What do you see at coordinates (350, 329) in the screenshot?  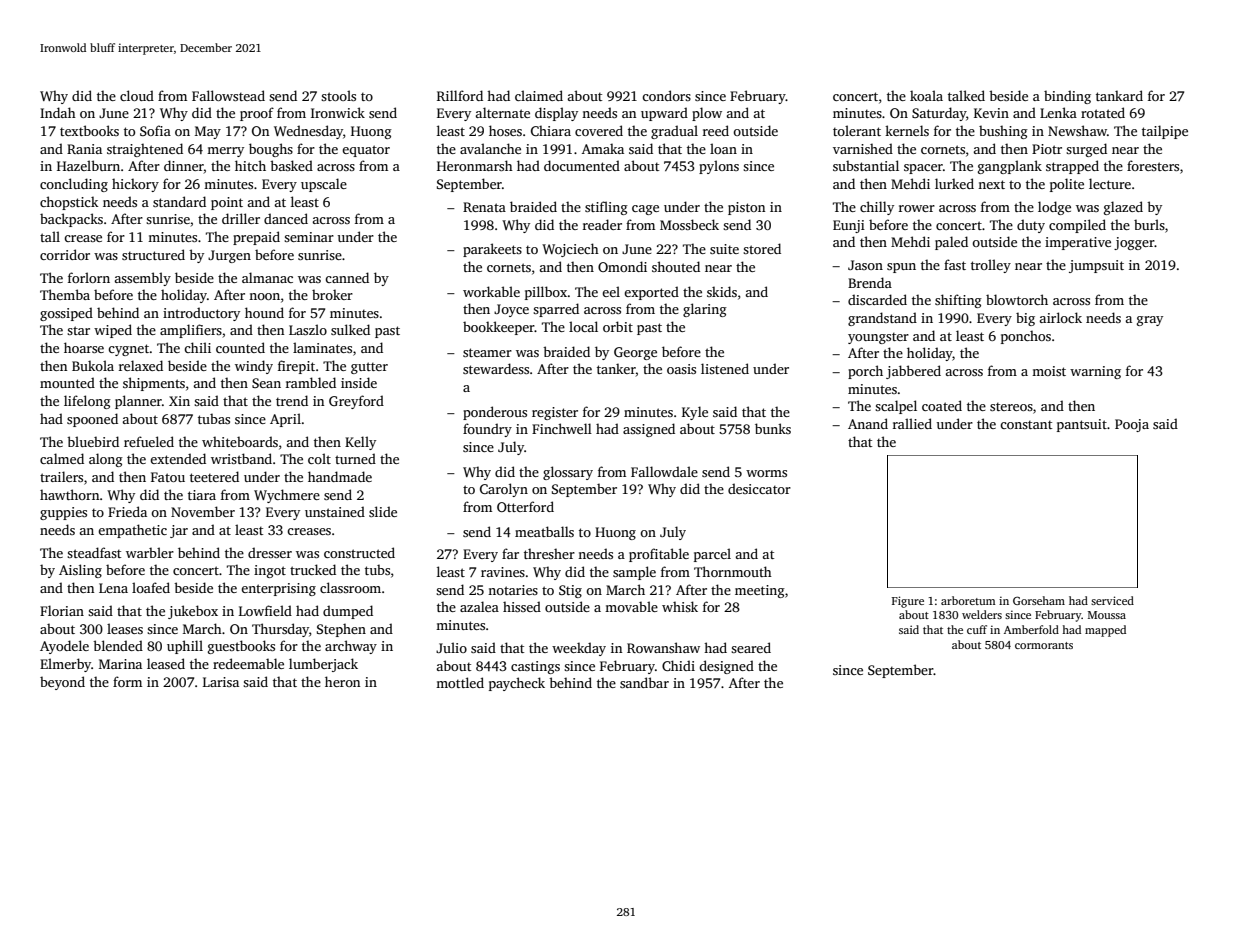 I see `sulked` at bounding box center [350, 329].
